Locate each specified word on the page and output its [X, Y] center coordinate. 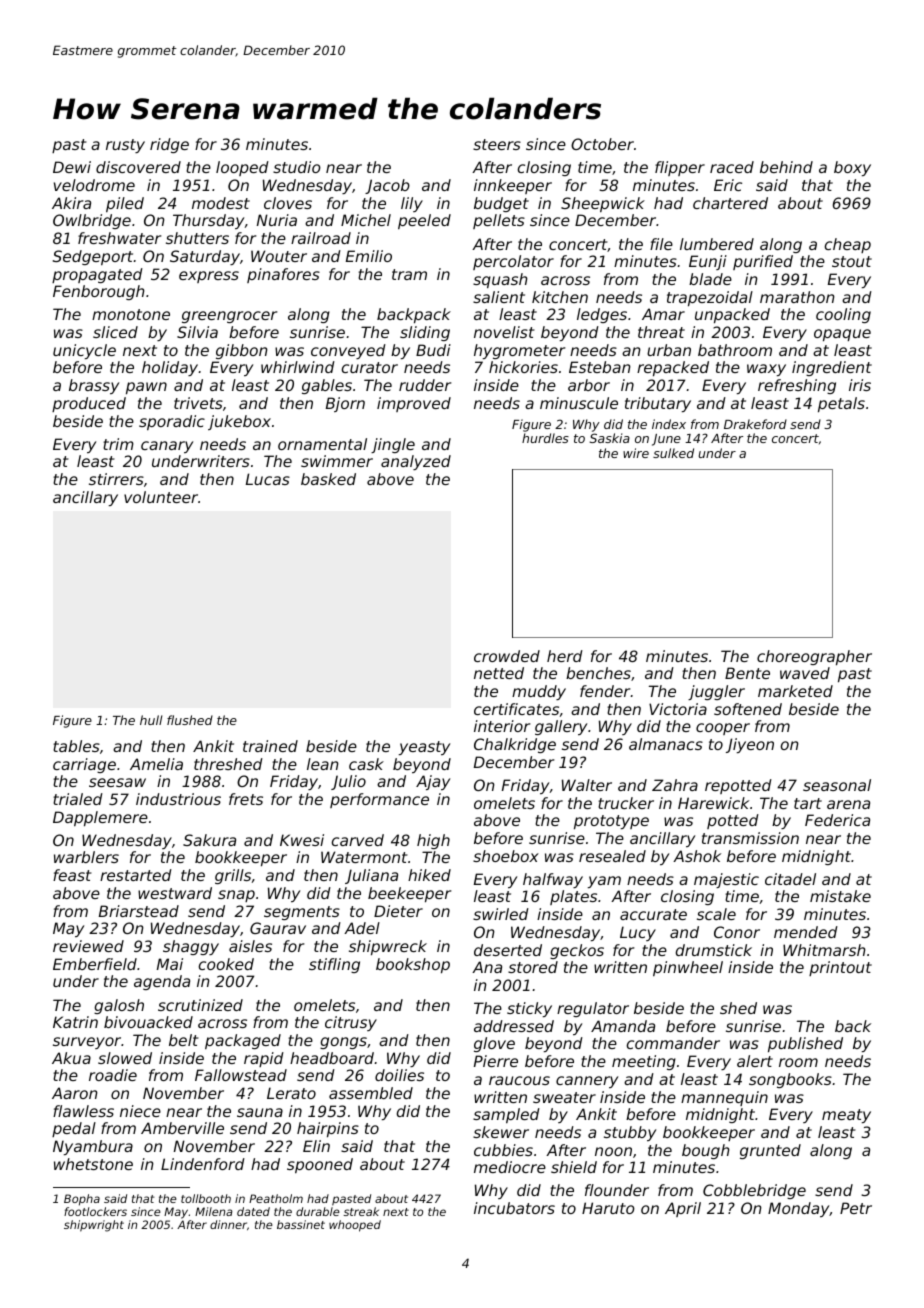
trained [270, 746]
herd [565, 656]
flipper [680, 168]
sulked [673, 453]
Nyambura [93, 1147]
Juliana [371, 876]
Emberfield [95, 964]
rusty [125, 146]
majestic [726, 880]
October [602, 144]
